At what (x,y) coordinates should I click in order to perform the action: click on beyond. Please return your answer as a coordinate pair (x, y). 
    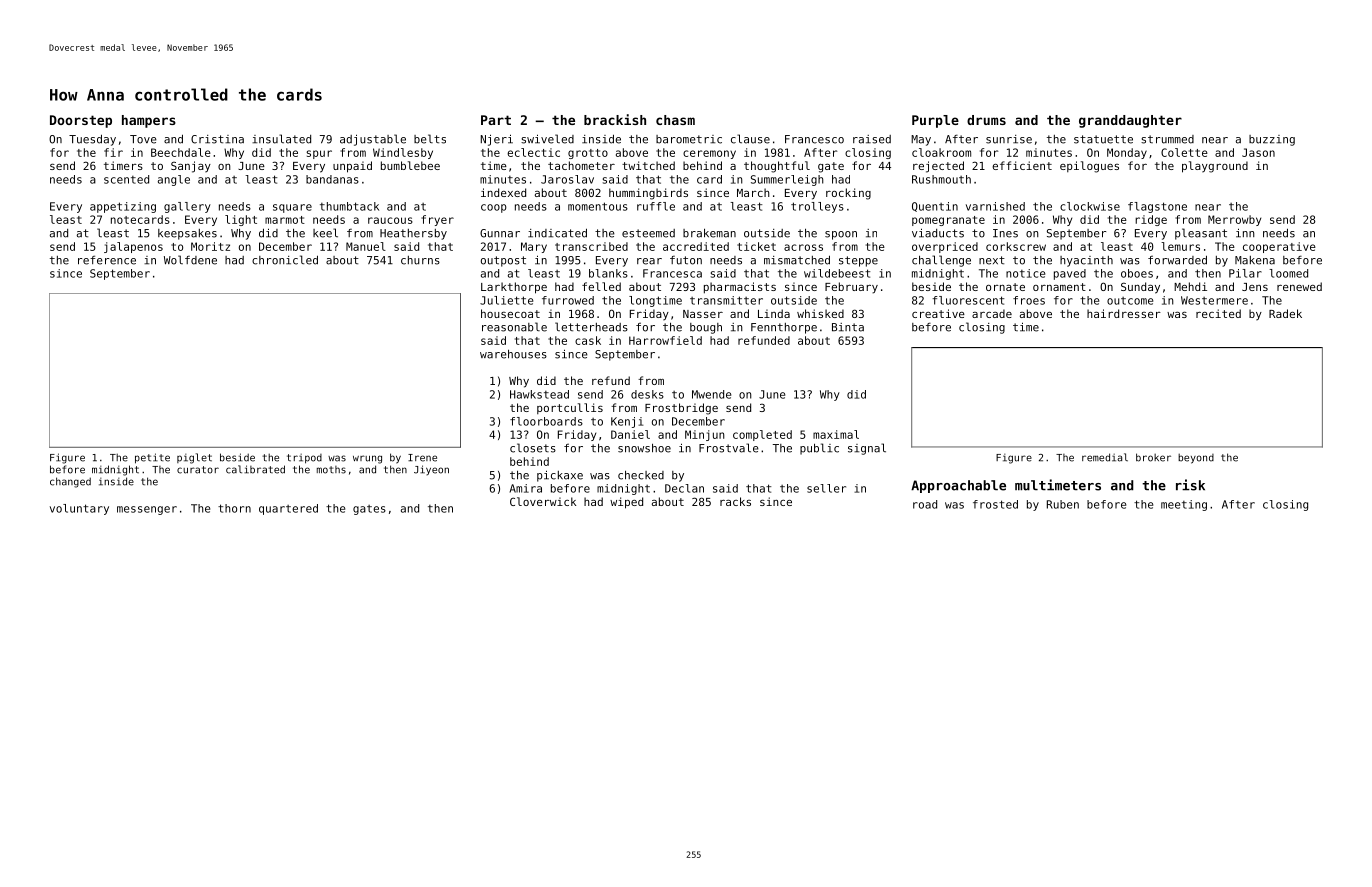
    Looking at the image, I should click on (1196, 459).
